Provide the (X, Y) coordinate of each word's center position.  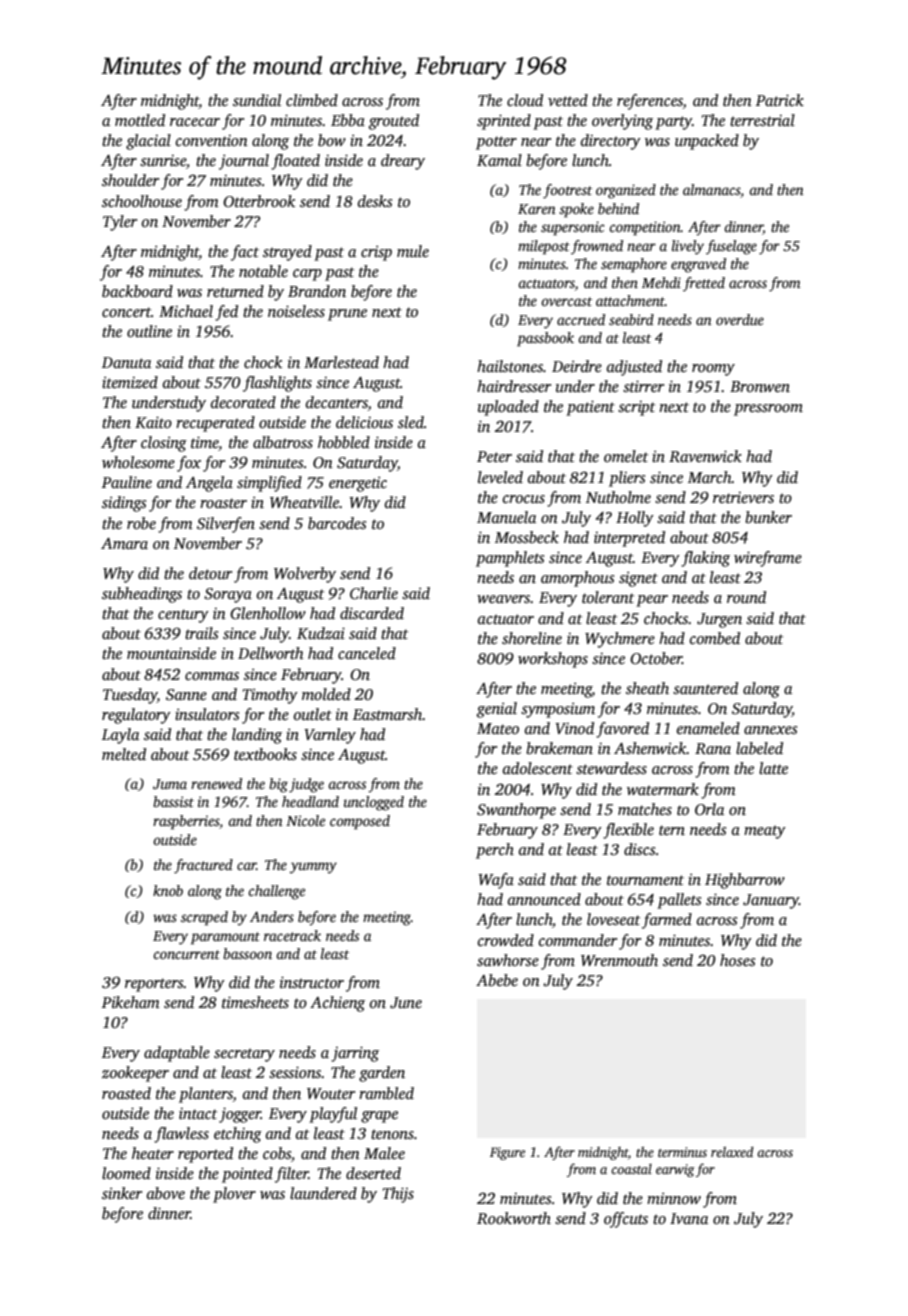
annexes (770, 730)
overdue (740, 319)
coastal (631, 1169)
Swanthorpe (516, 811)
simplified (269, 484)
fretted (704, 284)
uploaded (508, 408)
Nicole (305, 820)
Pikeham (131, 1002)
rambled (386, 1093)
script (636, 408)
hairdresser (514, 386)
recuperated (215, 424)
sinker (122, 1193)
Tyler (120, 223)
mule (413, 251)
